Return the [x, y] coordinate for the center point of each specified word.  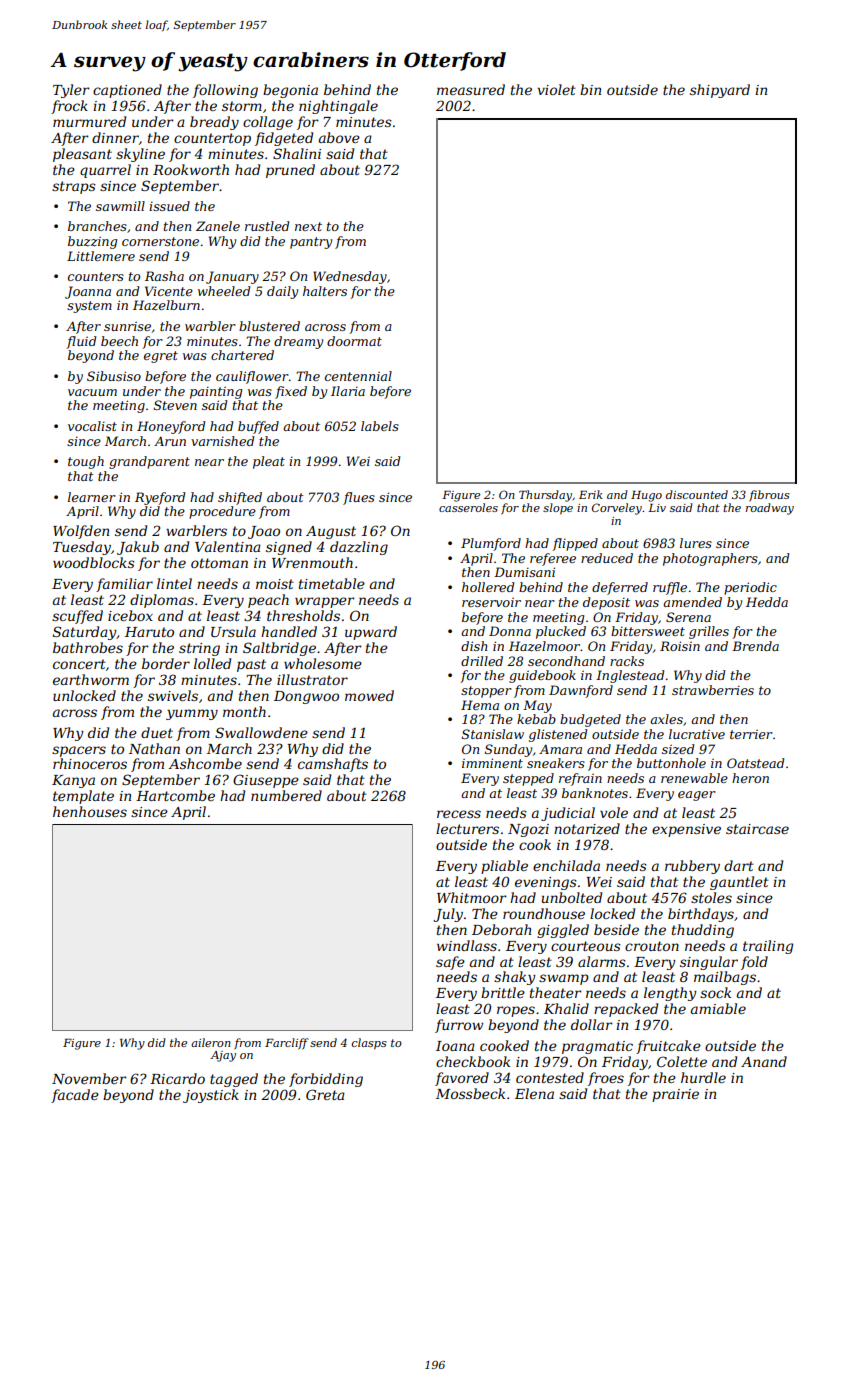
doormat [354, 341]
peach [268, 601]
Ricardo [177, 1078]
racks [627, 661]
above [339, 137]
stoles [711, 897]
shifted [240, 498]
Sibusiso [114, 376]
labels [380, 426]
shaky [515, 978]
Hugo [646, 496]
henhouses [90, 811]
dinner [115, 137]
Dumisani [524, 572]
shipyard [720, 91]
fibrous [769, 496]
